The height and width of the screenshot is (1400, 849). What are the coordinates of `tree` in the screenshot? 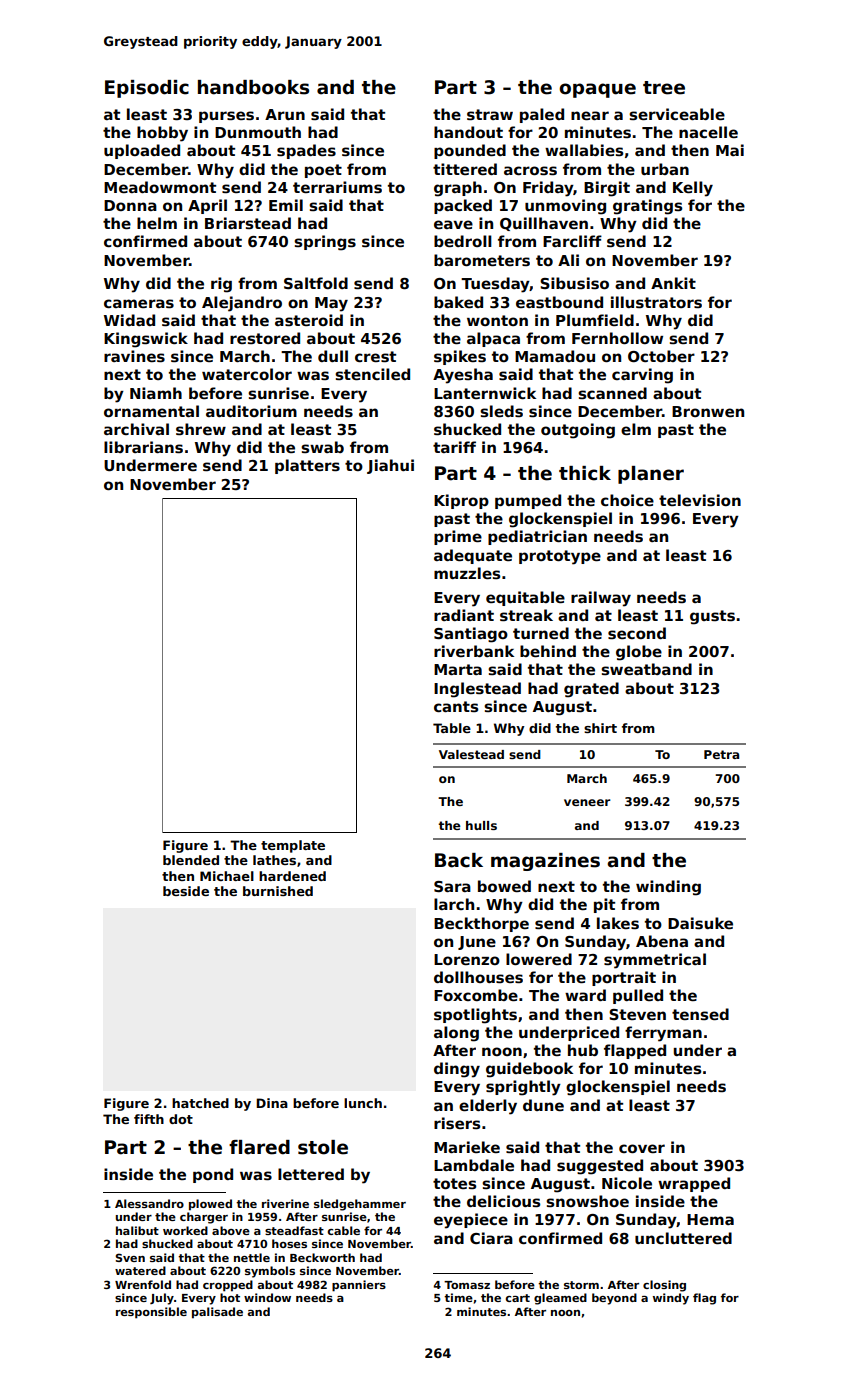 It's located at (664, 88).
